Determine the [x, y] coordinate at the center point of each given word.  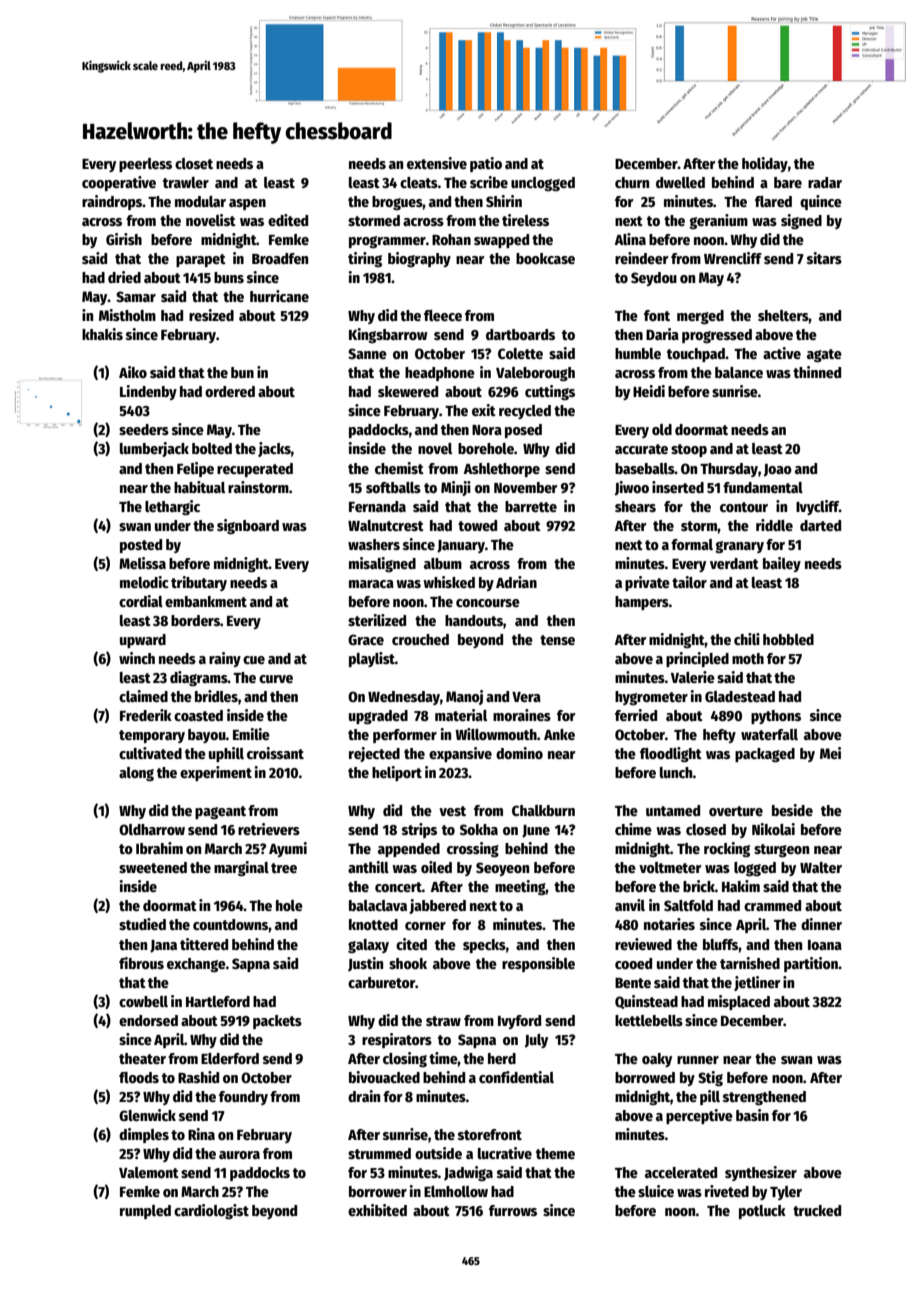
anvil [630, 905]
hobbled [788, 639]
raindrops [112, 202]
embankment [206, 601]
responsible [538, 964]
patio [486, 164]
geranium [718, 221]
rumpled [145, 1212]
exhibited [377, 1210]
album [443, 563]
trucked [817, 1210]
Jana [163, 946]
